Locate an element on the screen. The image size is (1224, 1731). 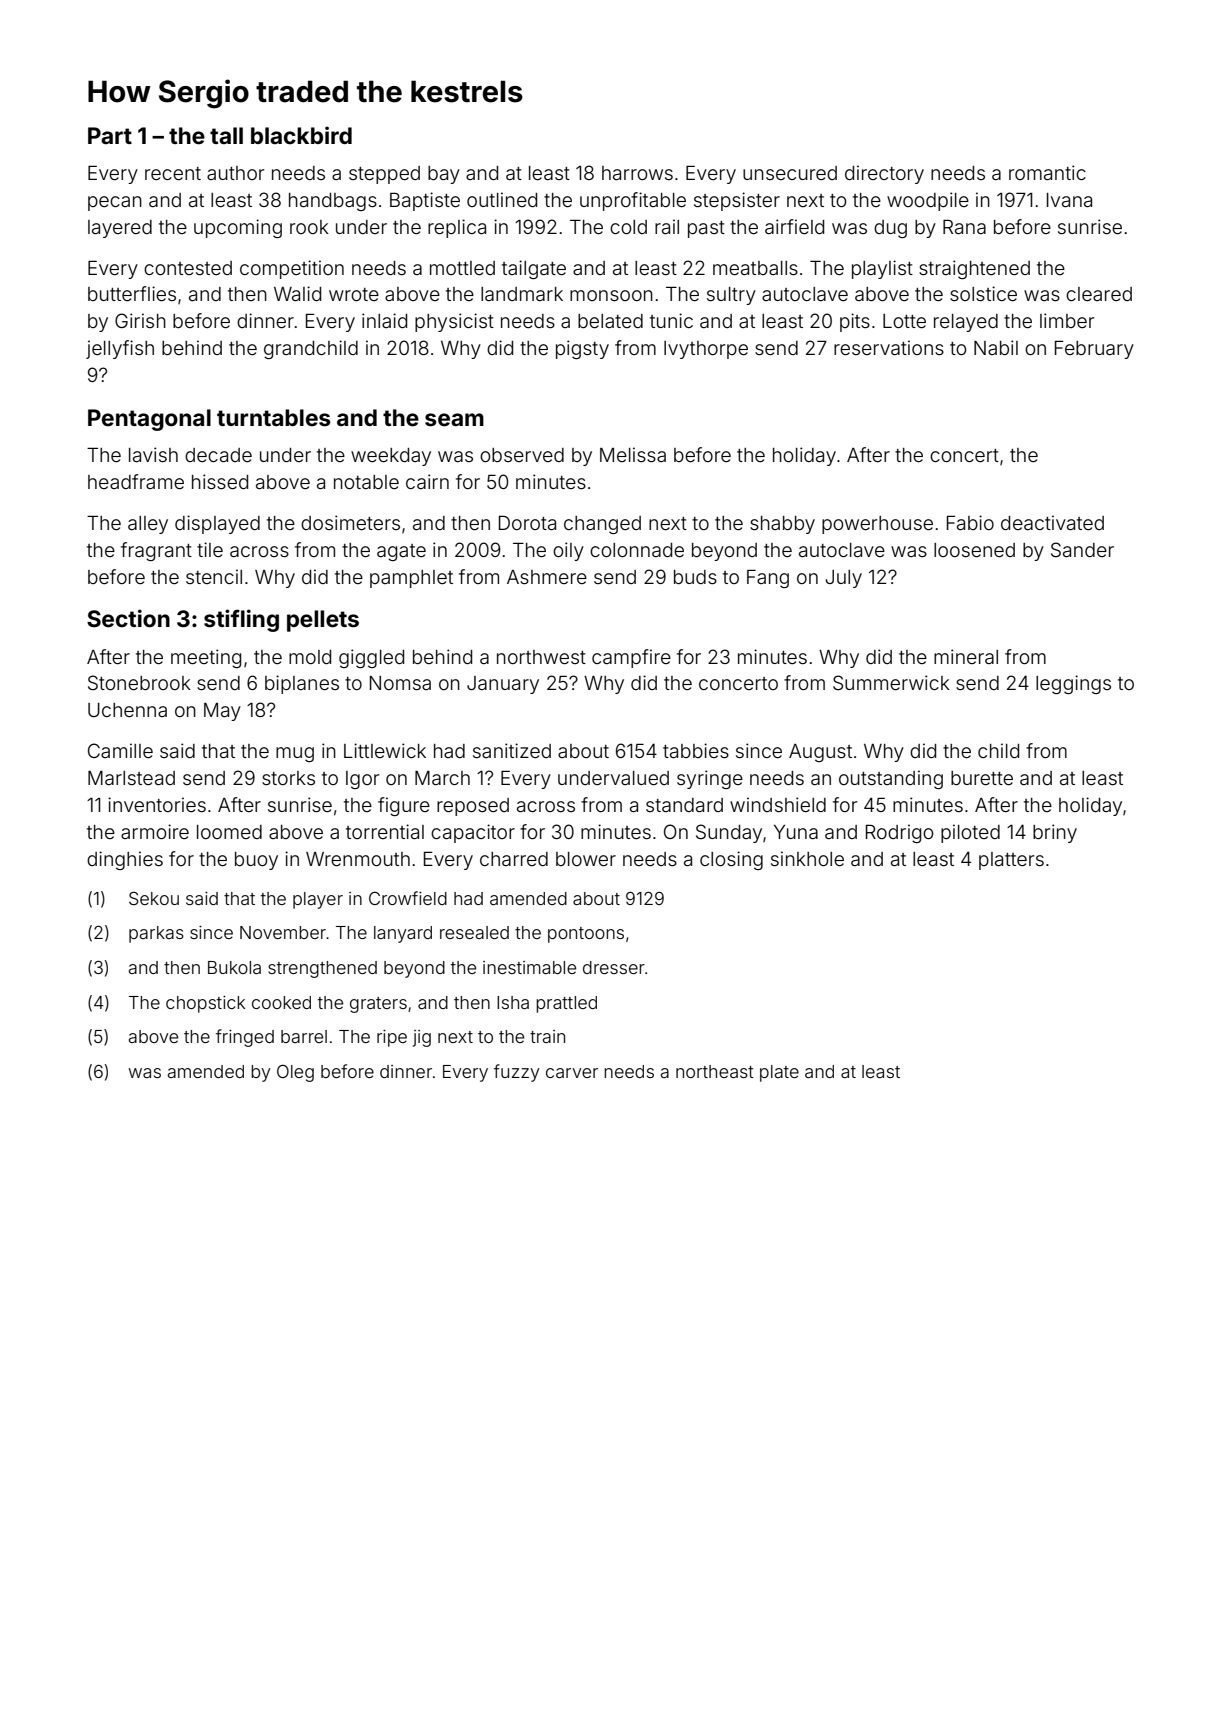
plate is located at coordinates (779, 1073).
